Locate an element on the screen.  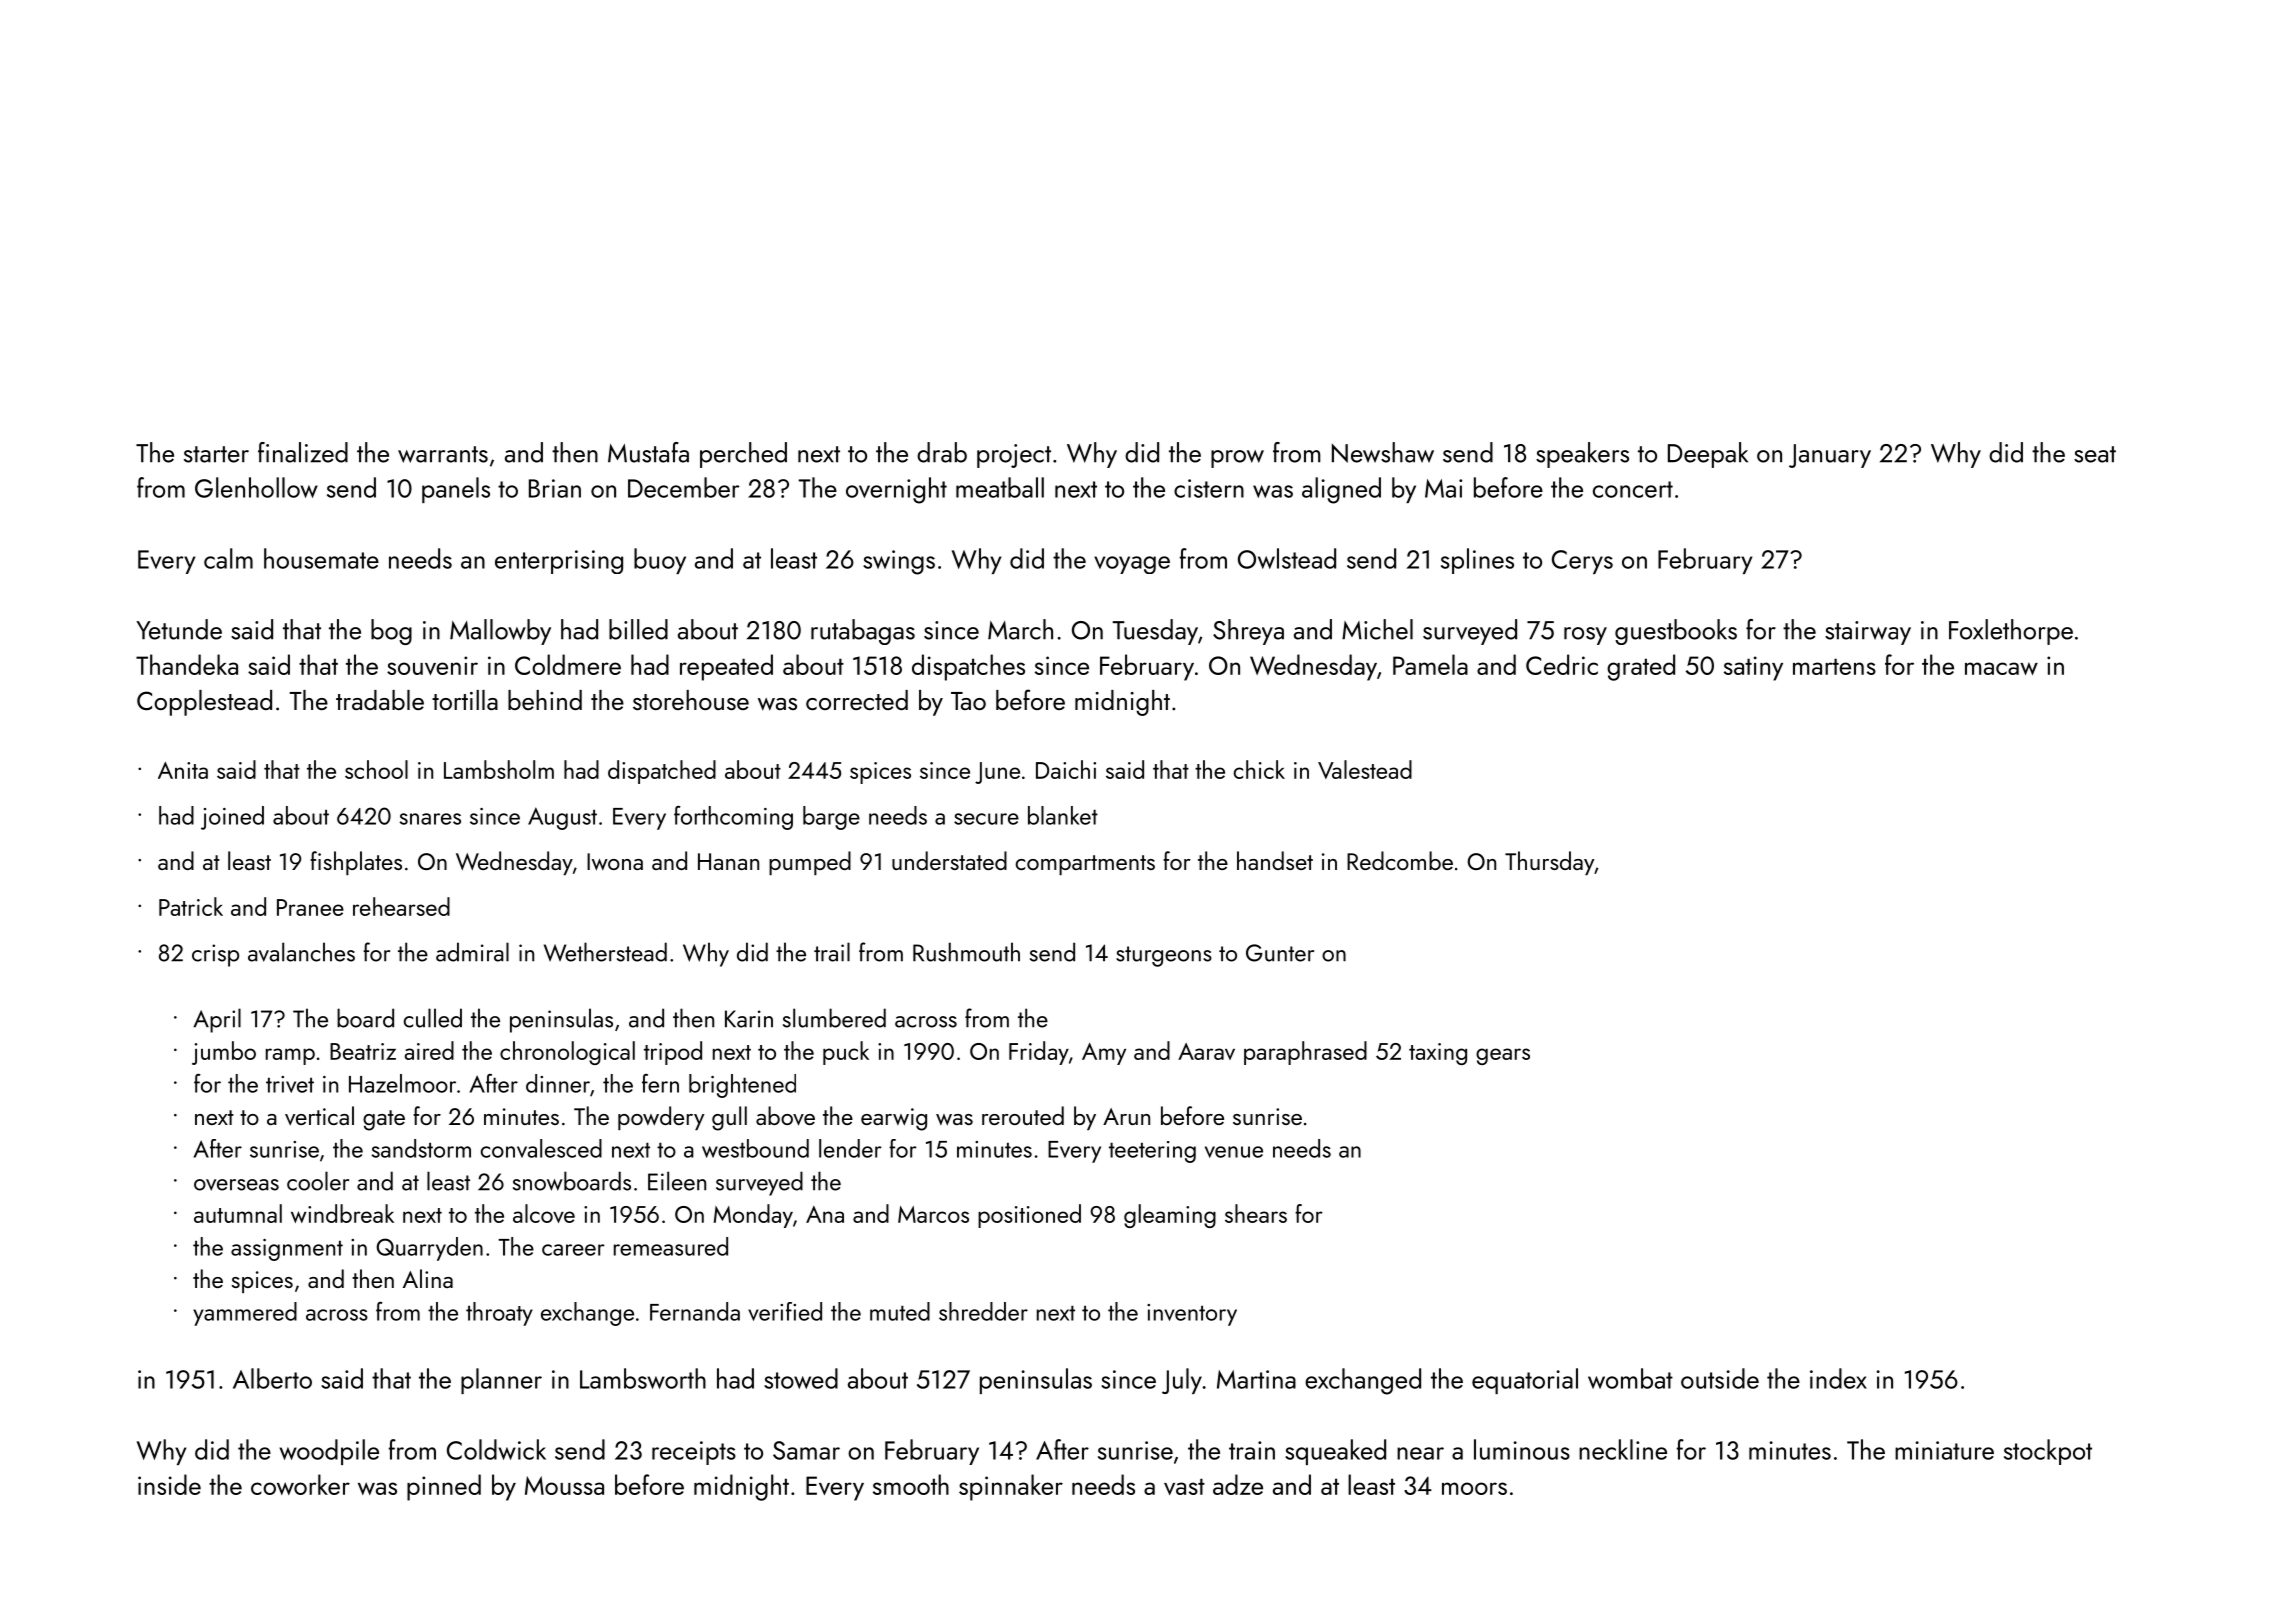
spinnaker is located at coordinates (1011, 1487).
